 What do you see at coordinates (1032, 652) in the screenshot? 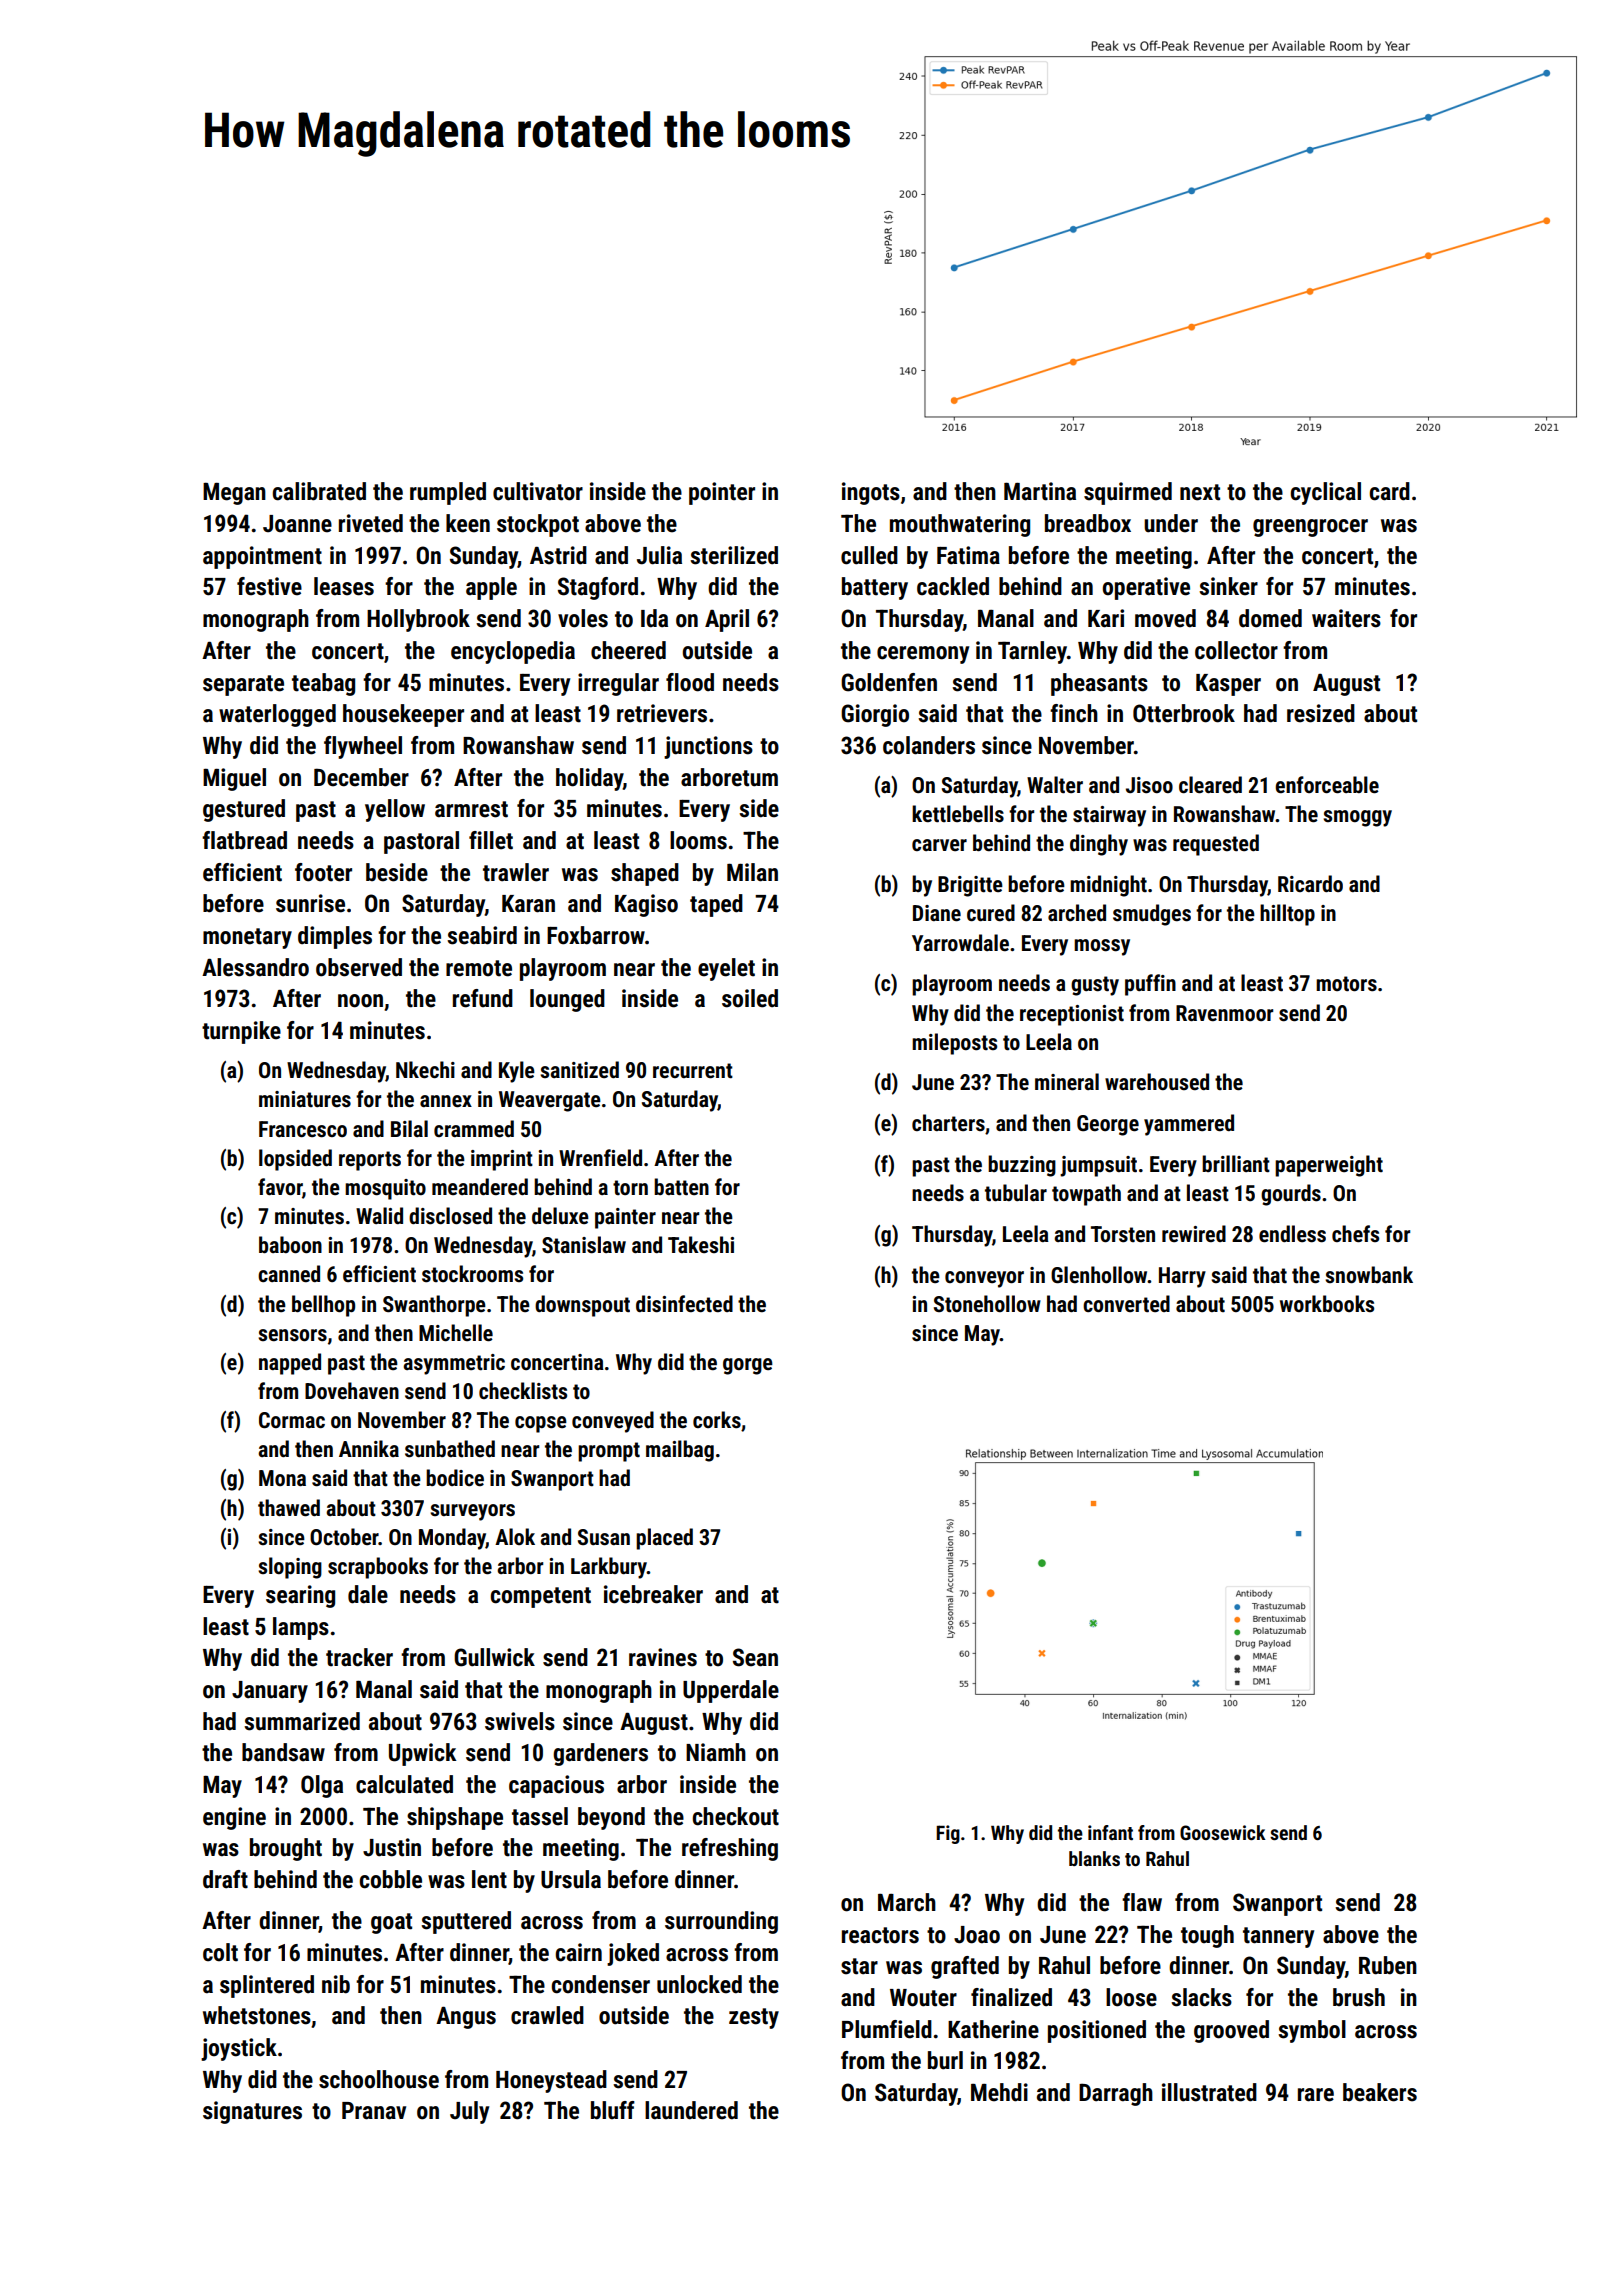
I see `Tarnley` at bounding box center [1032, 652].
